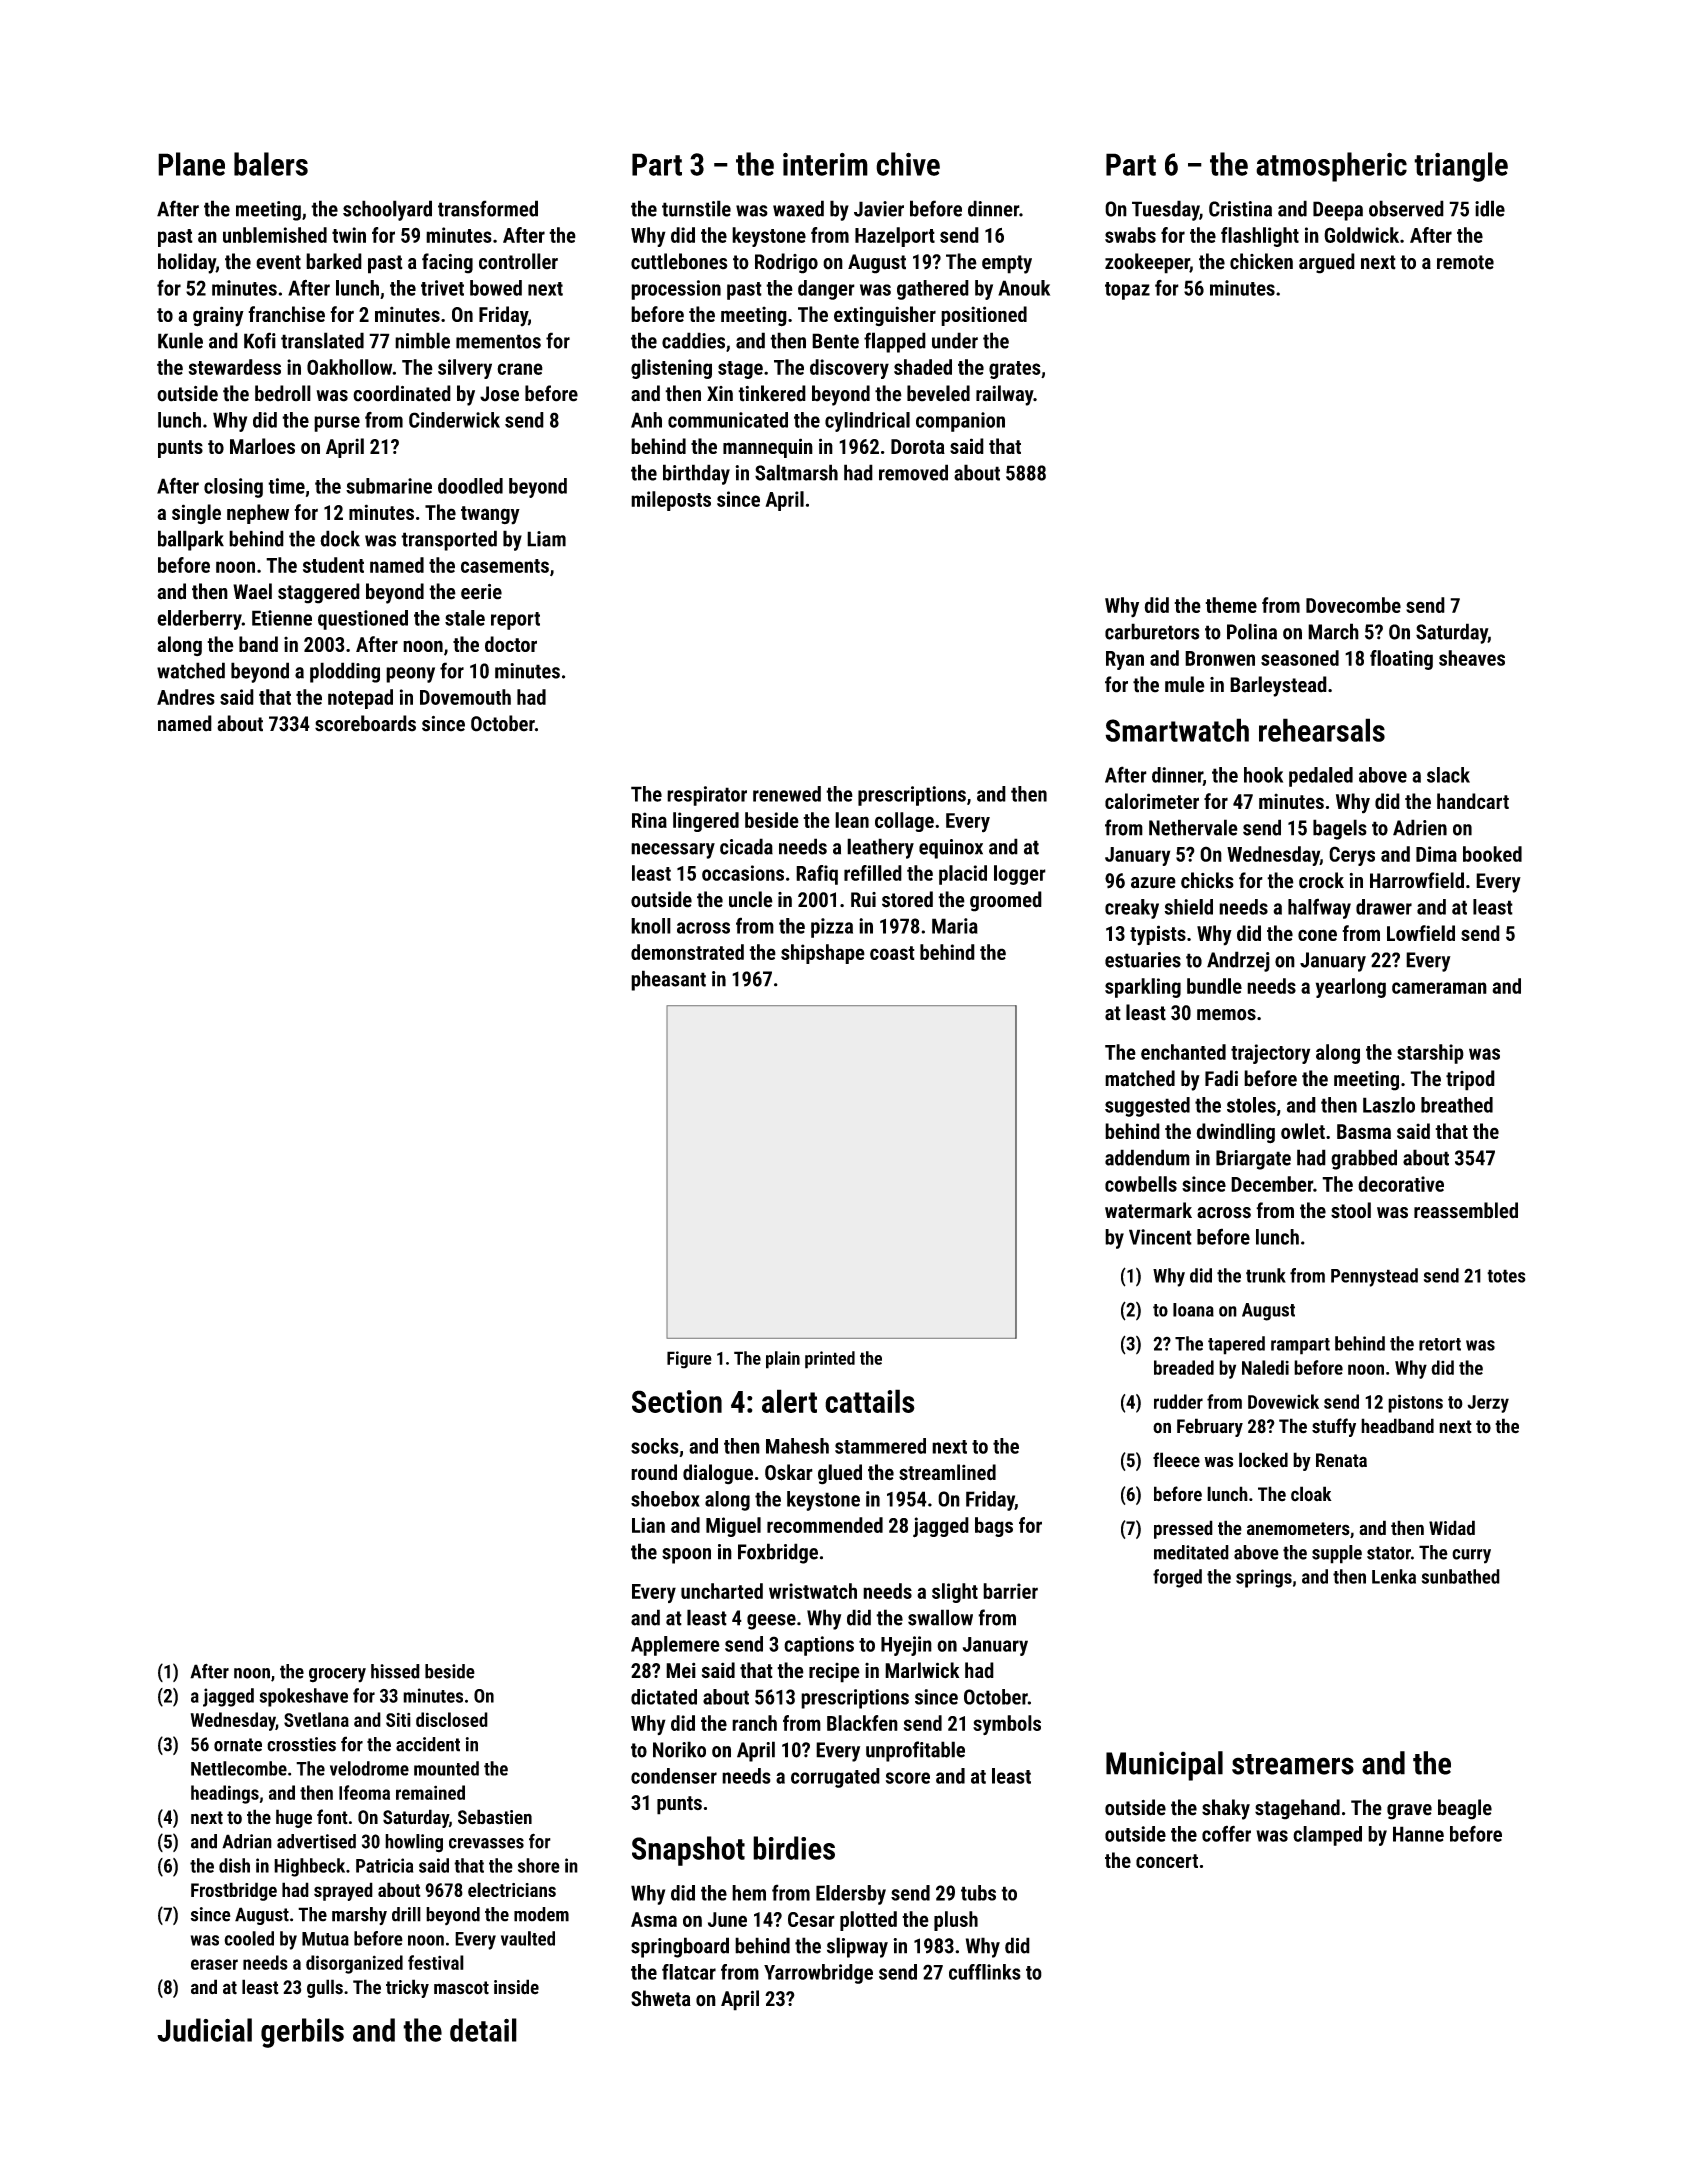 The width and height of the page is (1683, 2178). I want to click on pressed, so click(1183, 1529).
